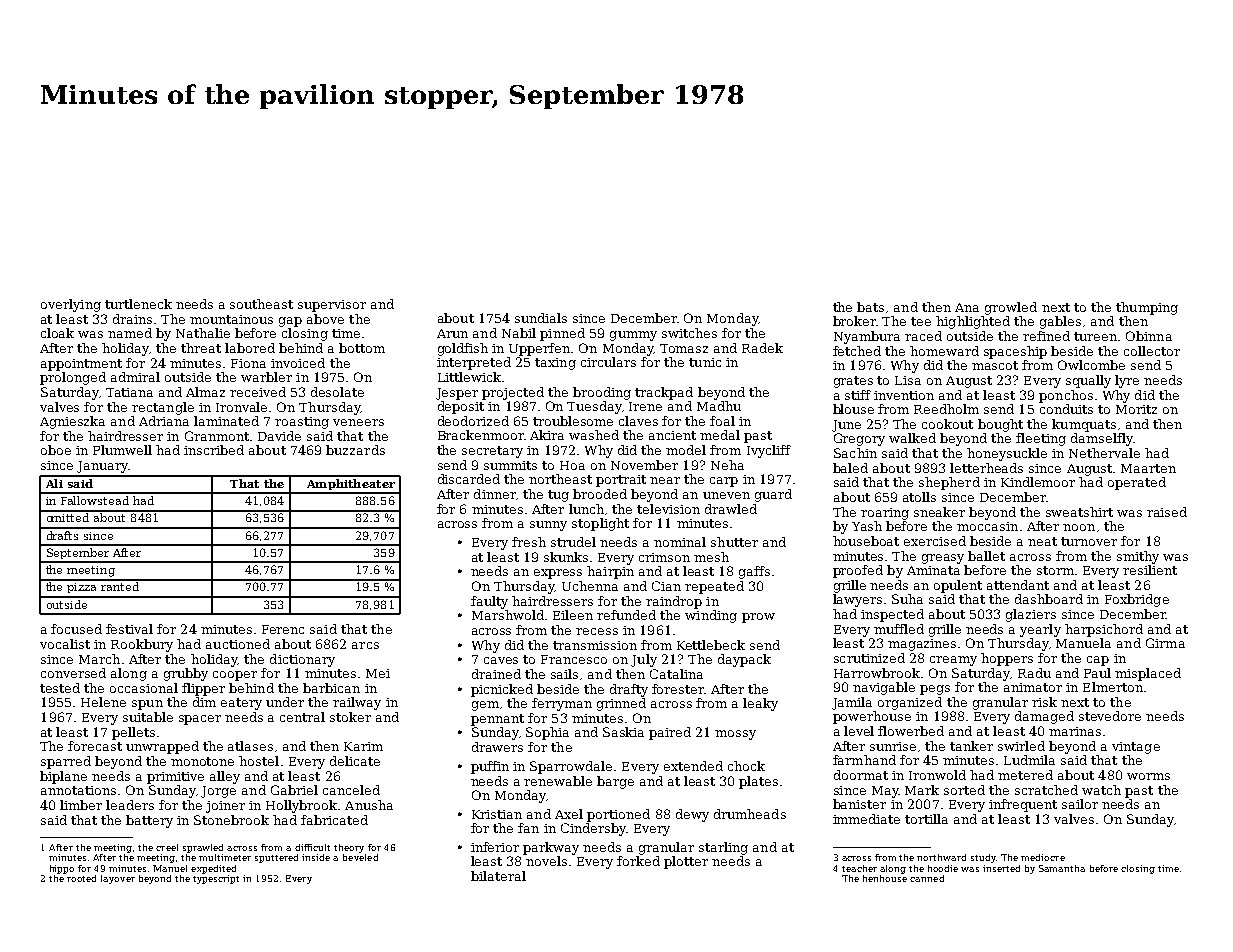 The width and height of the page is (1233, 952). Describe the element at coordinates (469, 479) in the page. I see `discarded` at that location.
